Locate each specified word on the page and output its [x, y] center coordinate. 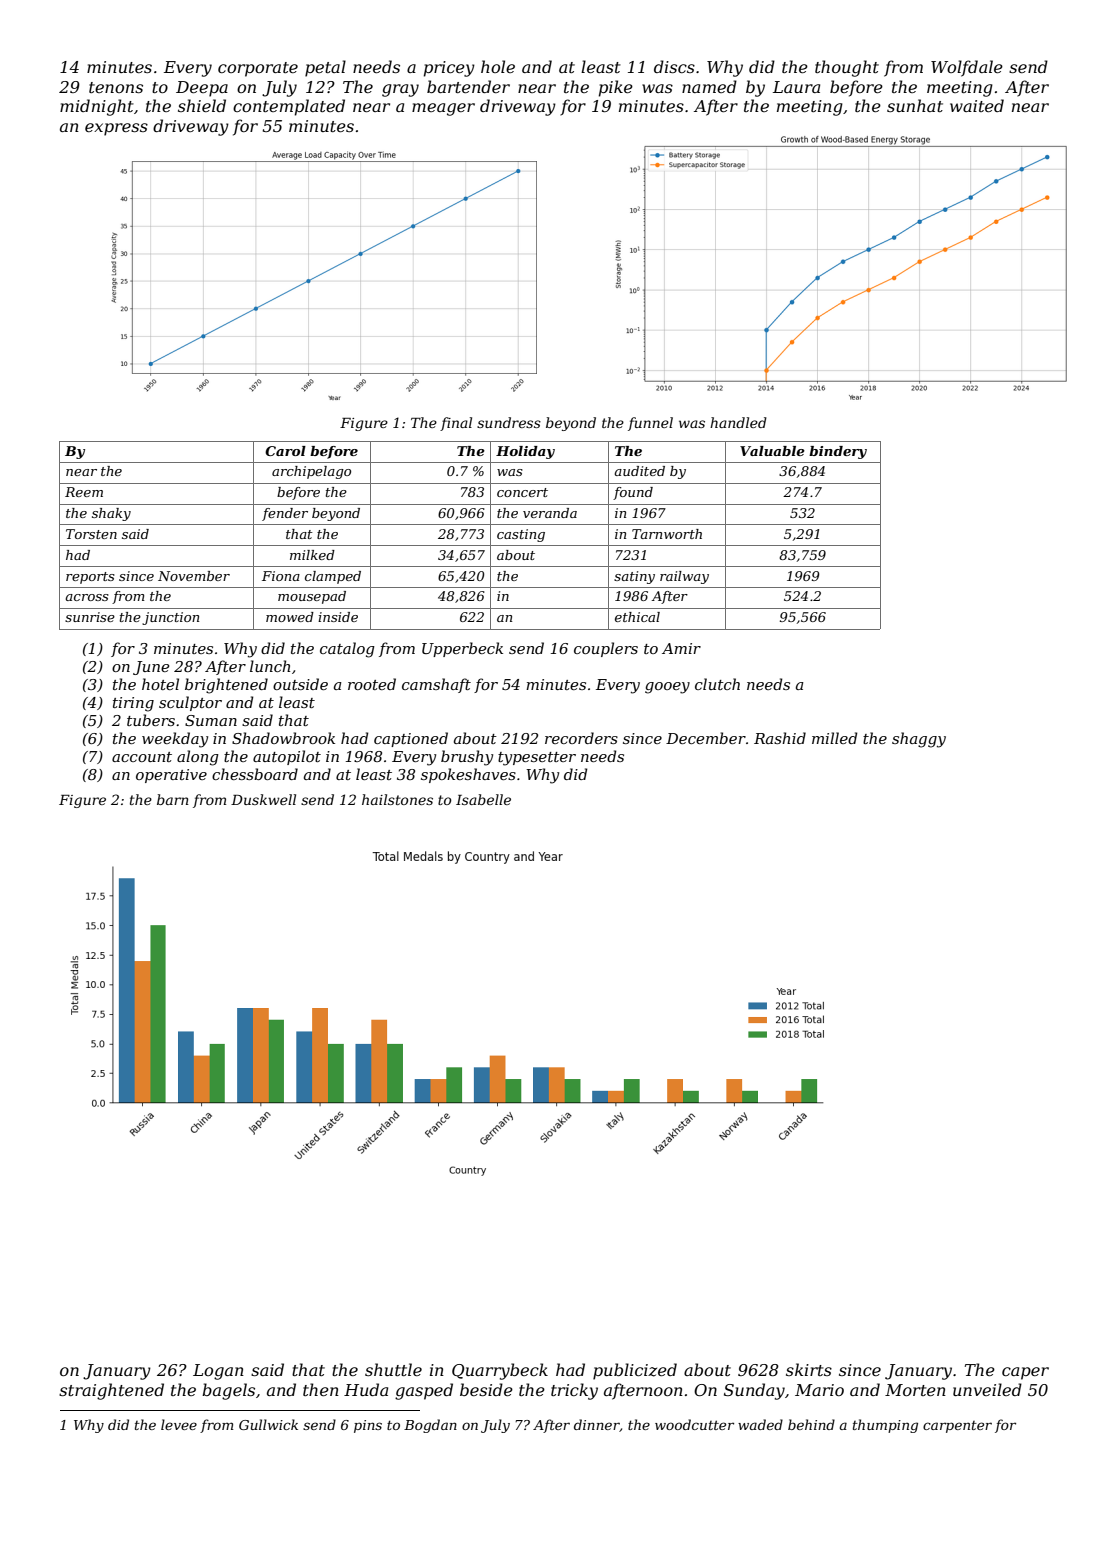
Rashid [780, 738]
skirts [809, 1369]
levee [179, 1424]
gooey [667, 688]
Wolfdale [967, 68]
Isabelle [483, 799]
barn [173, 799]
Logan [218, 1372]
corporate [258, 69]
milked [312, 555]
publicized [635, 1371]
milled [834, 738]
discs [674, 66]
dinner [597, 1425]
